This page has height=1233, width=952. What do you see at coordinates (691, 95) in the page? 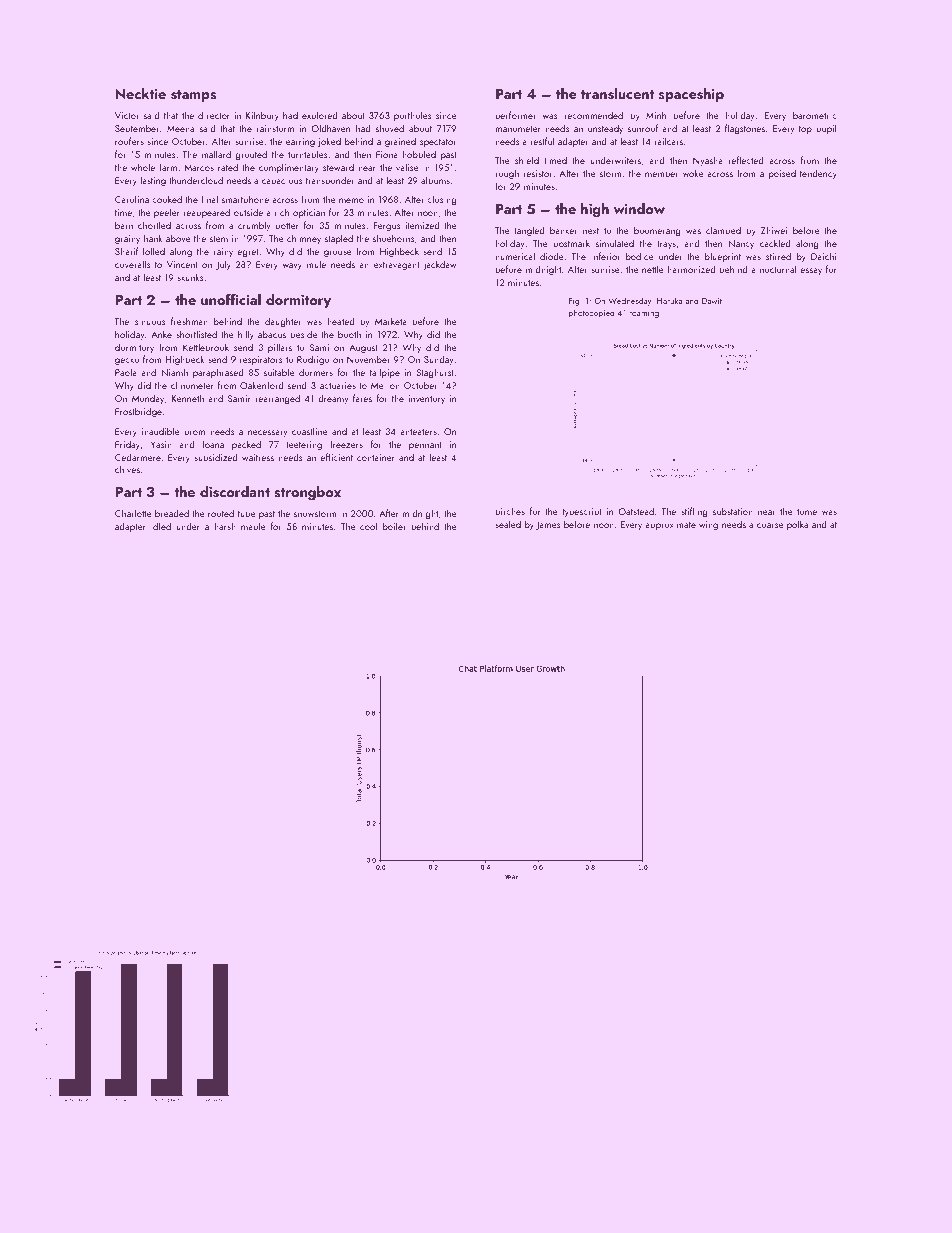
I see `spaceship` at bounding box center [691, 95].
